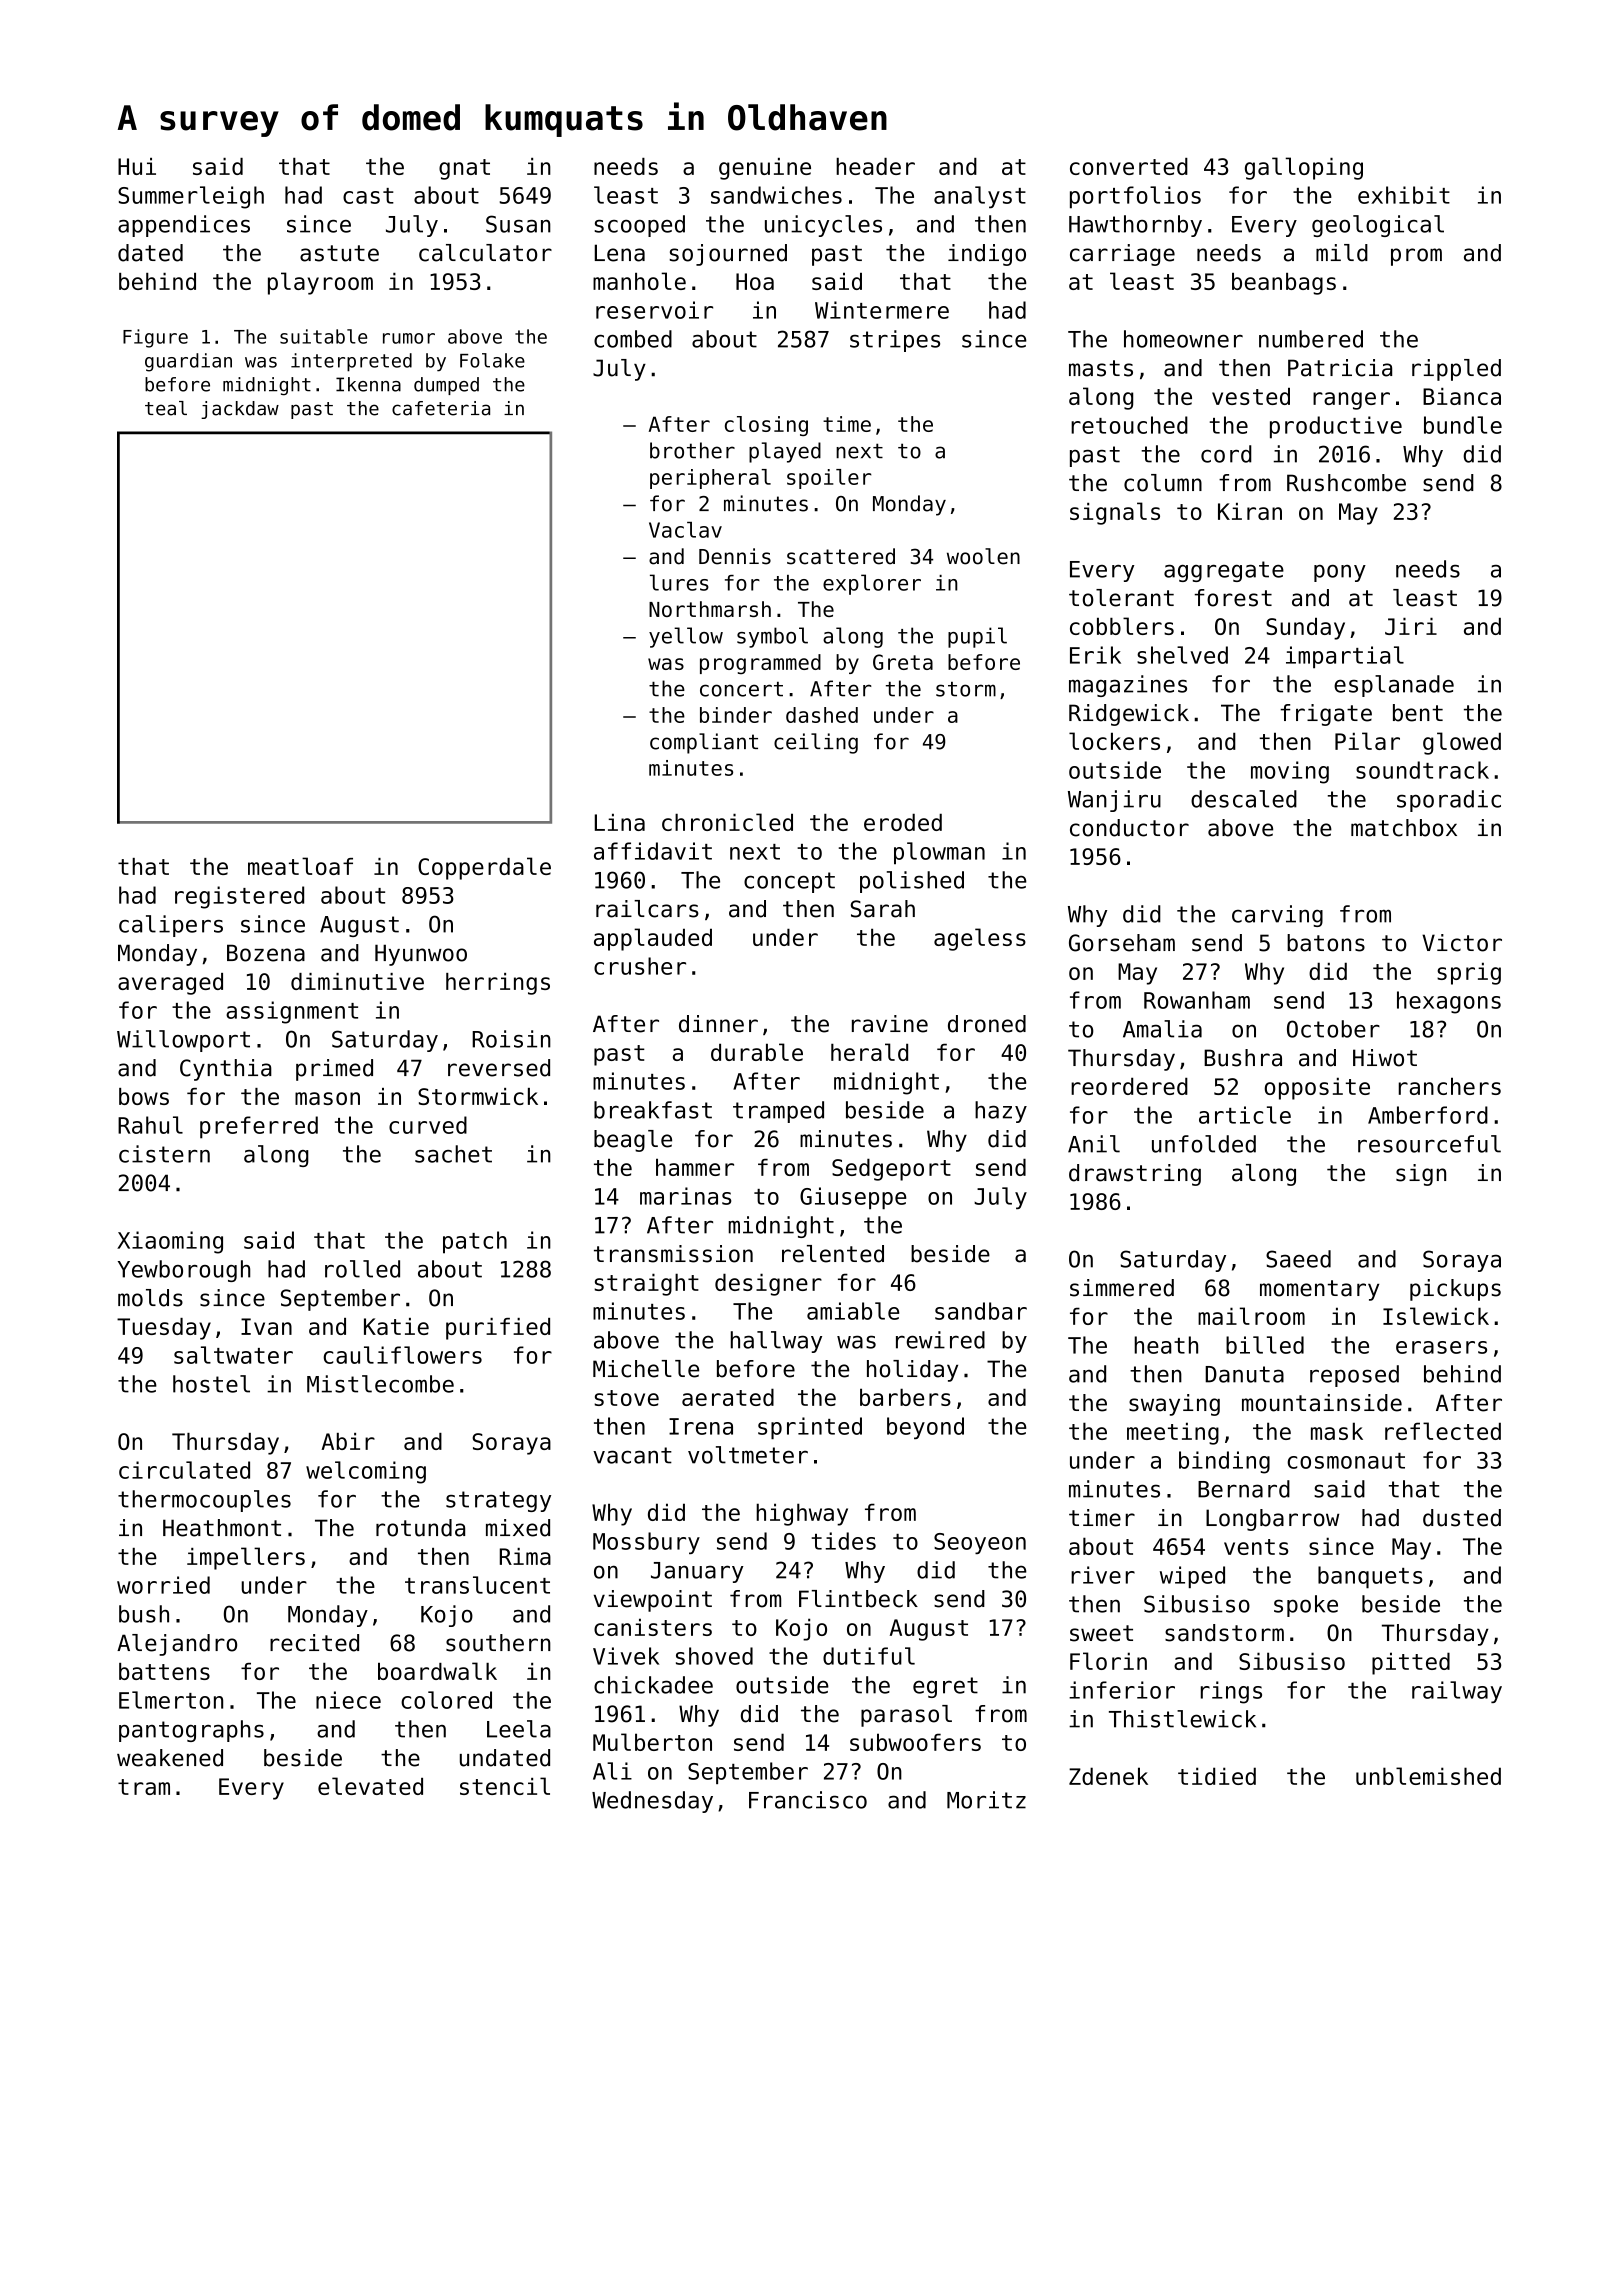  Describe the element at coordinates (370, 1786) in the page. I see `elevated` at that location.
